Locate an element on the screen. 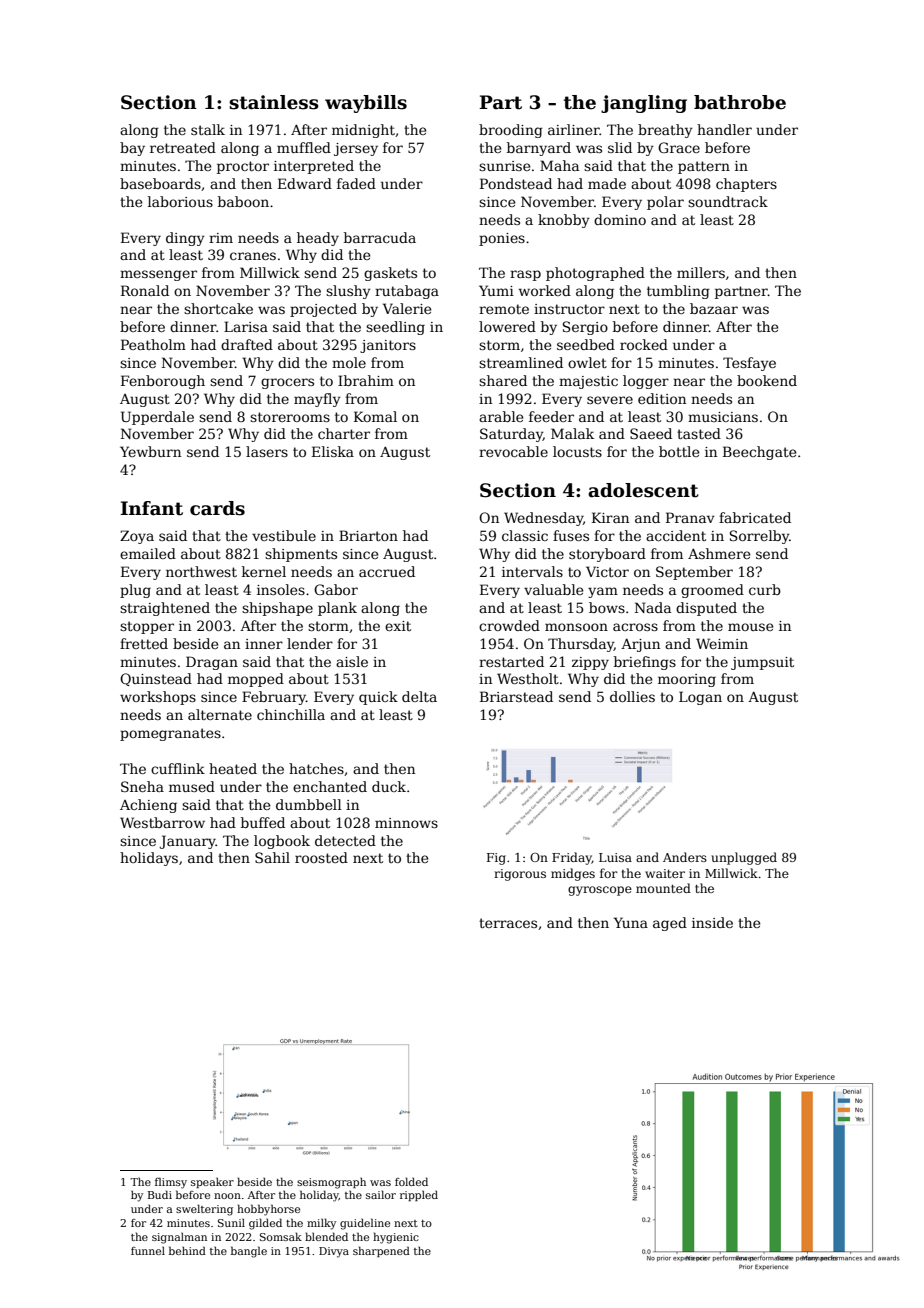 The width and height of the screenshot is (924, 1308). barracuda is located at coordinates (380, 237).
